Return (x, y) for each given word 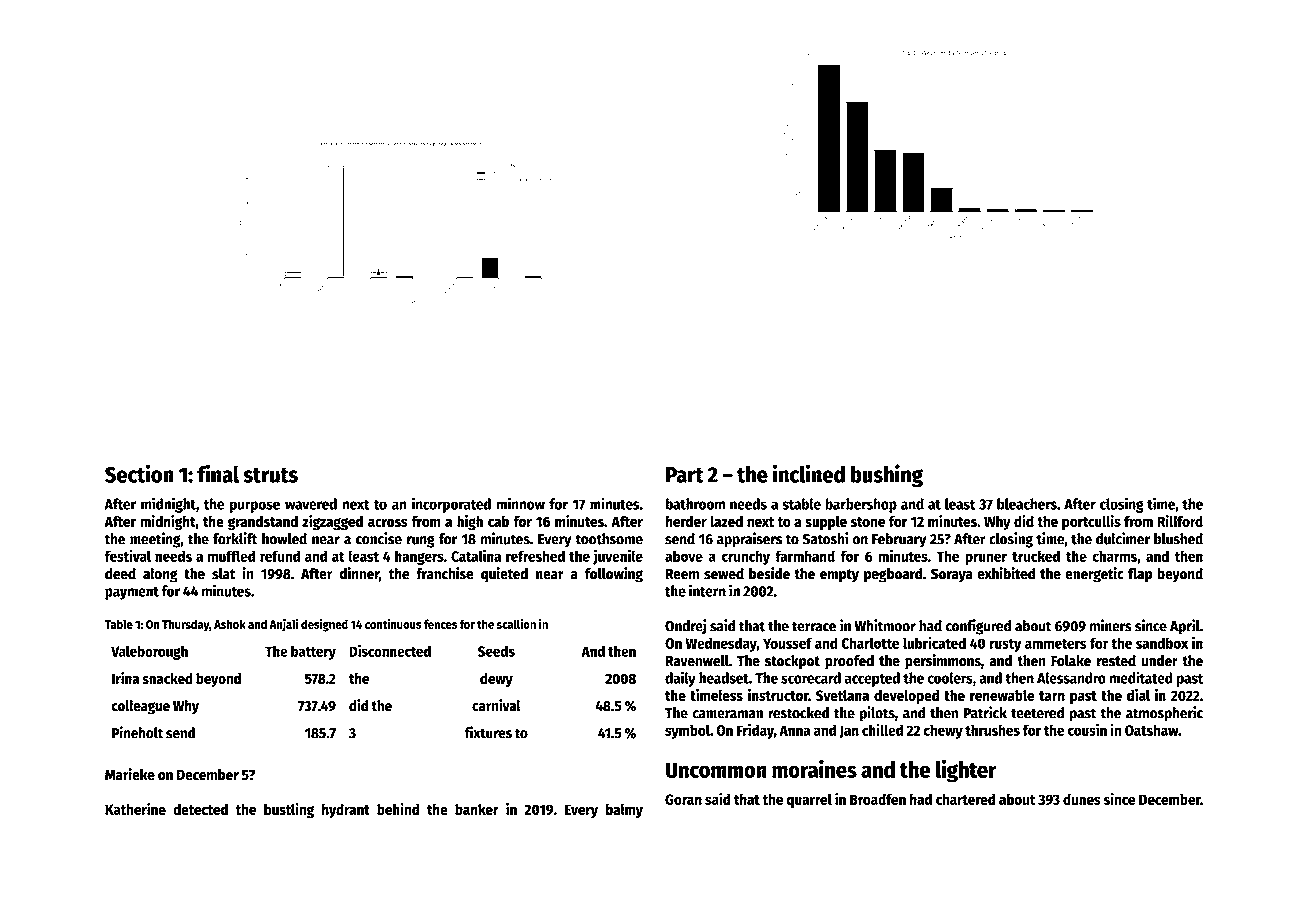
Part (685, 475)
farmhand (805, 556)
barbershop (861, 505)
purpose (254, 507)
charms (1114, 556)
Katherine (135, 809)
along (160, 575)
